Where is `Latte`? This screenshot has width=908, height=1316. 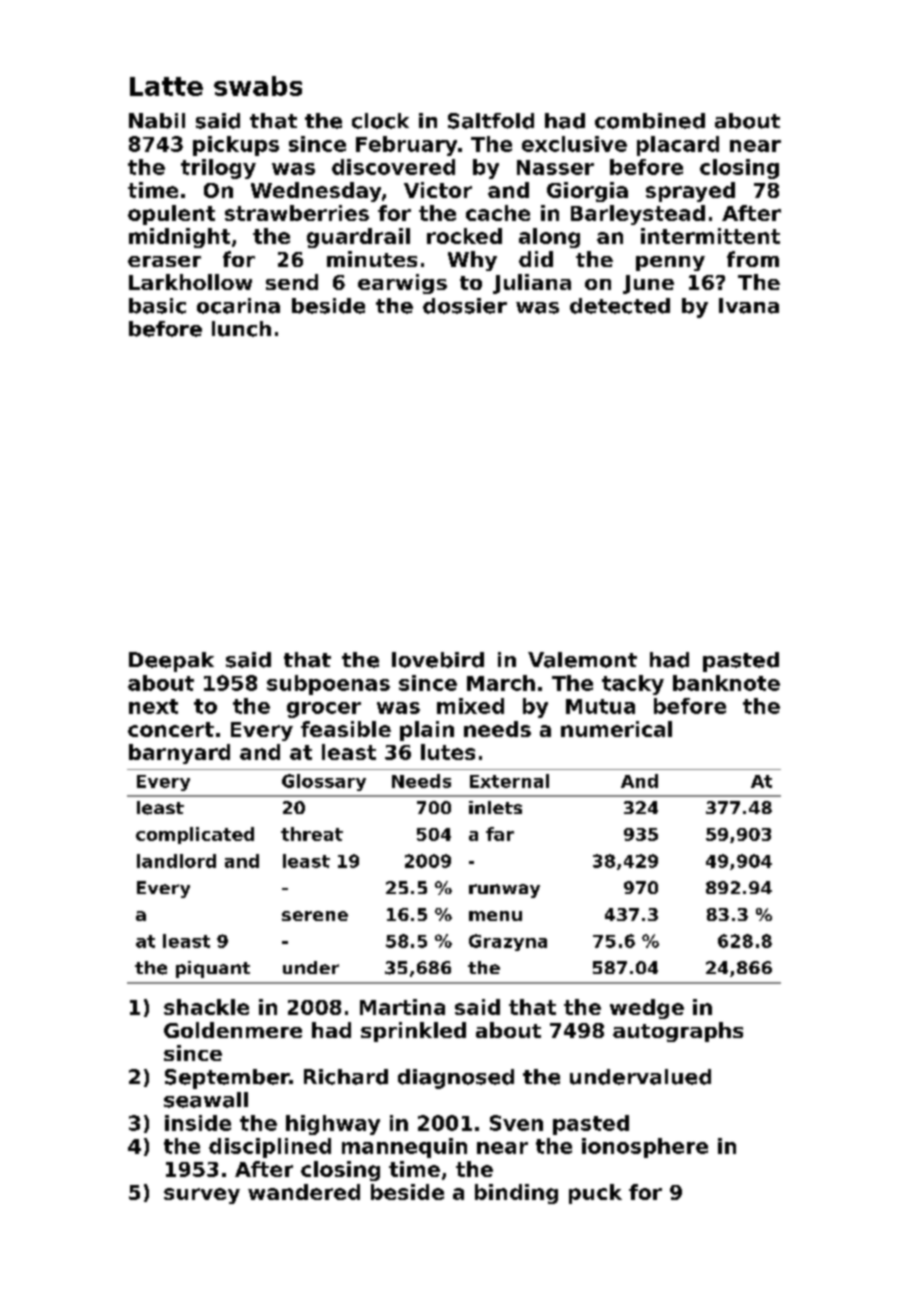 Latte is located at coordinates (166, 86).
